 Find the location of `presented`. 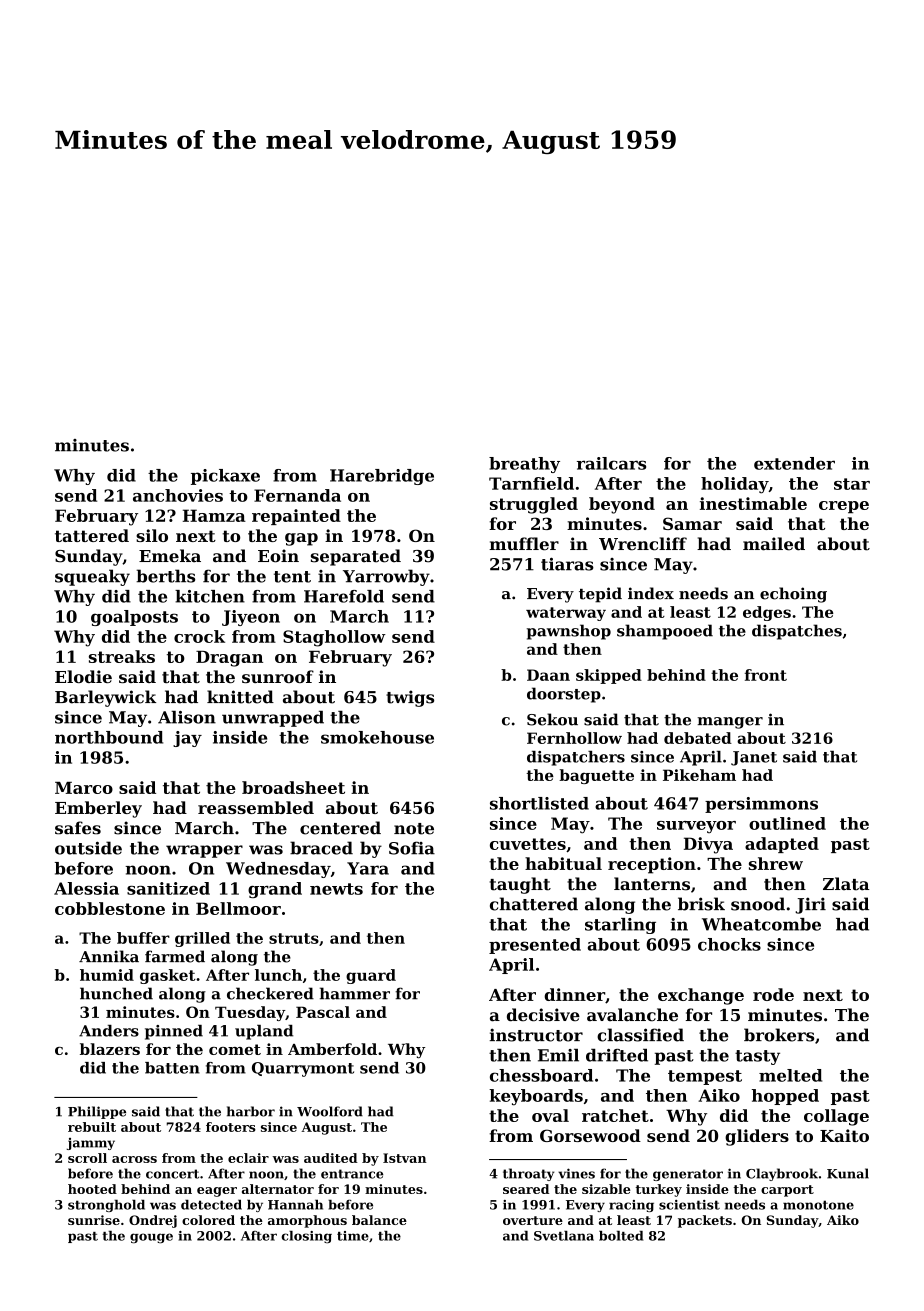

presented is located at coordinates (535, 946).
